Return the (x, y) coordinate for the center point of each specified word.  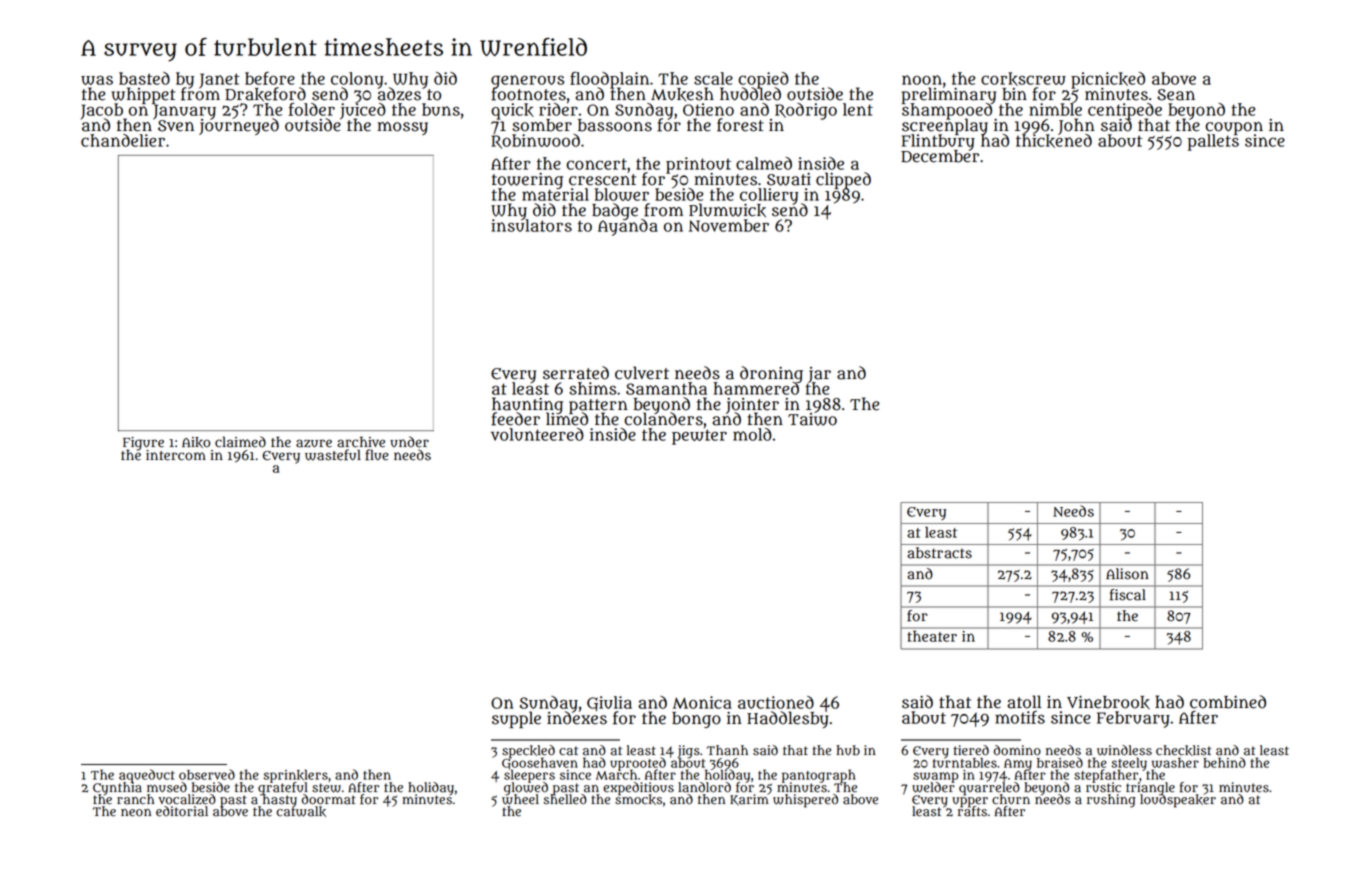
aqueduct (147, 775)
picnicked (1108, 80)
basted (144, 78)
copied (763, 80)
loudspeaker (1178, 801)
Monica (702, 702)
